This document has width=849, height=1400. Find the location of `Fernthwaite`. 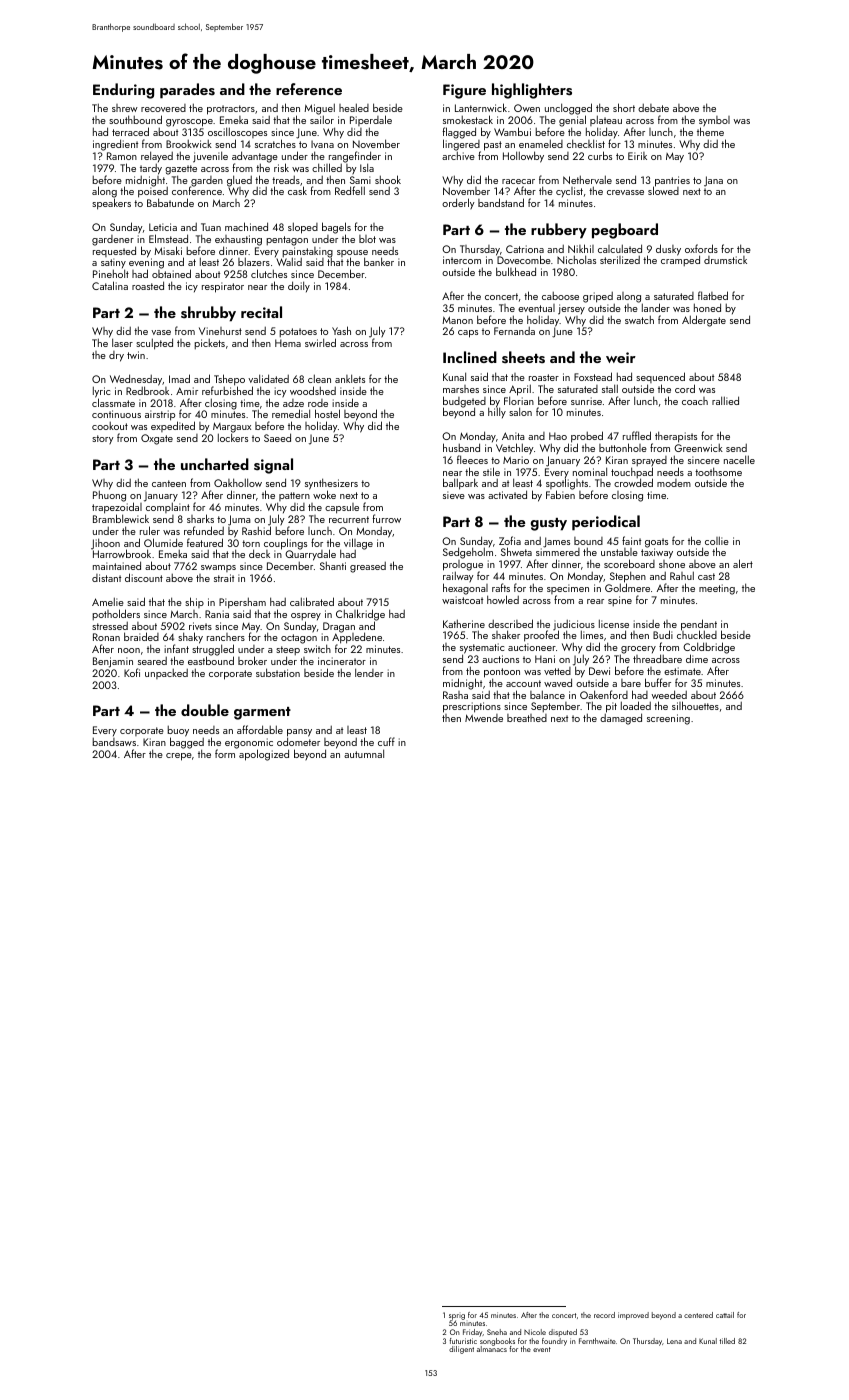

Fernthwaite is located at coordinates (597, 1341).
